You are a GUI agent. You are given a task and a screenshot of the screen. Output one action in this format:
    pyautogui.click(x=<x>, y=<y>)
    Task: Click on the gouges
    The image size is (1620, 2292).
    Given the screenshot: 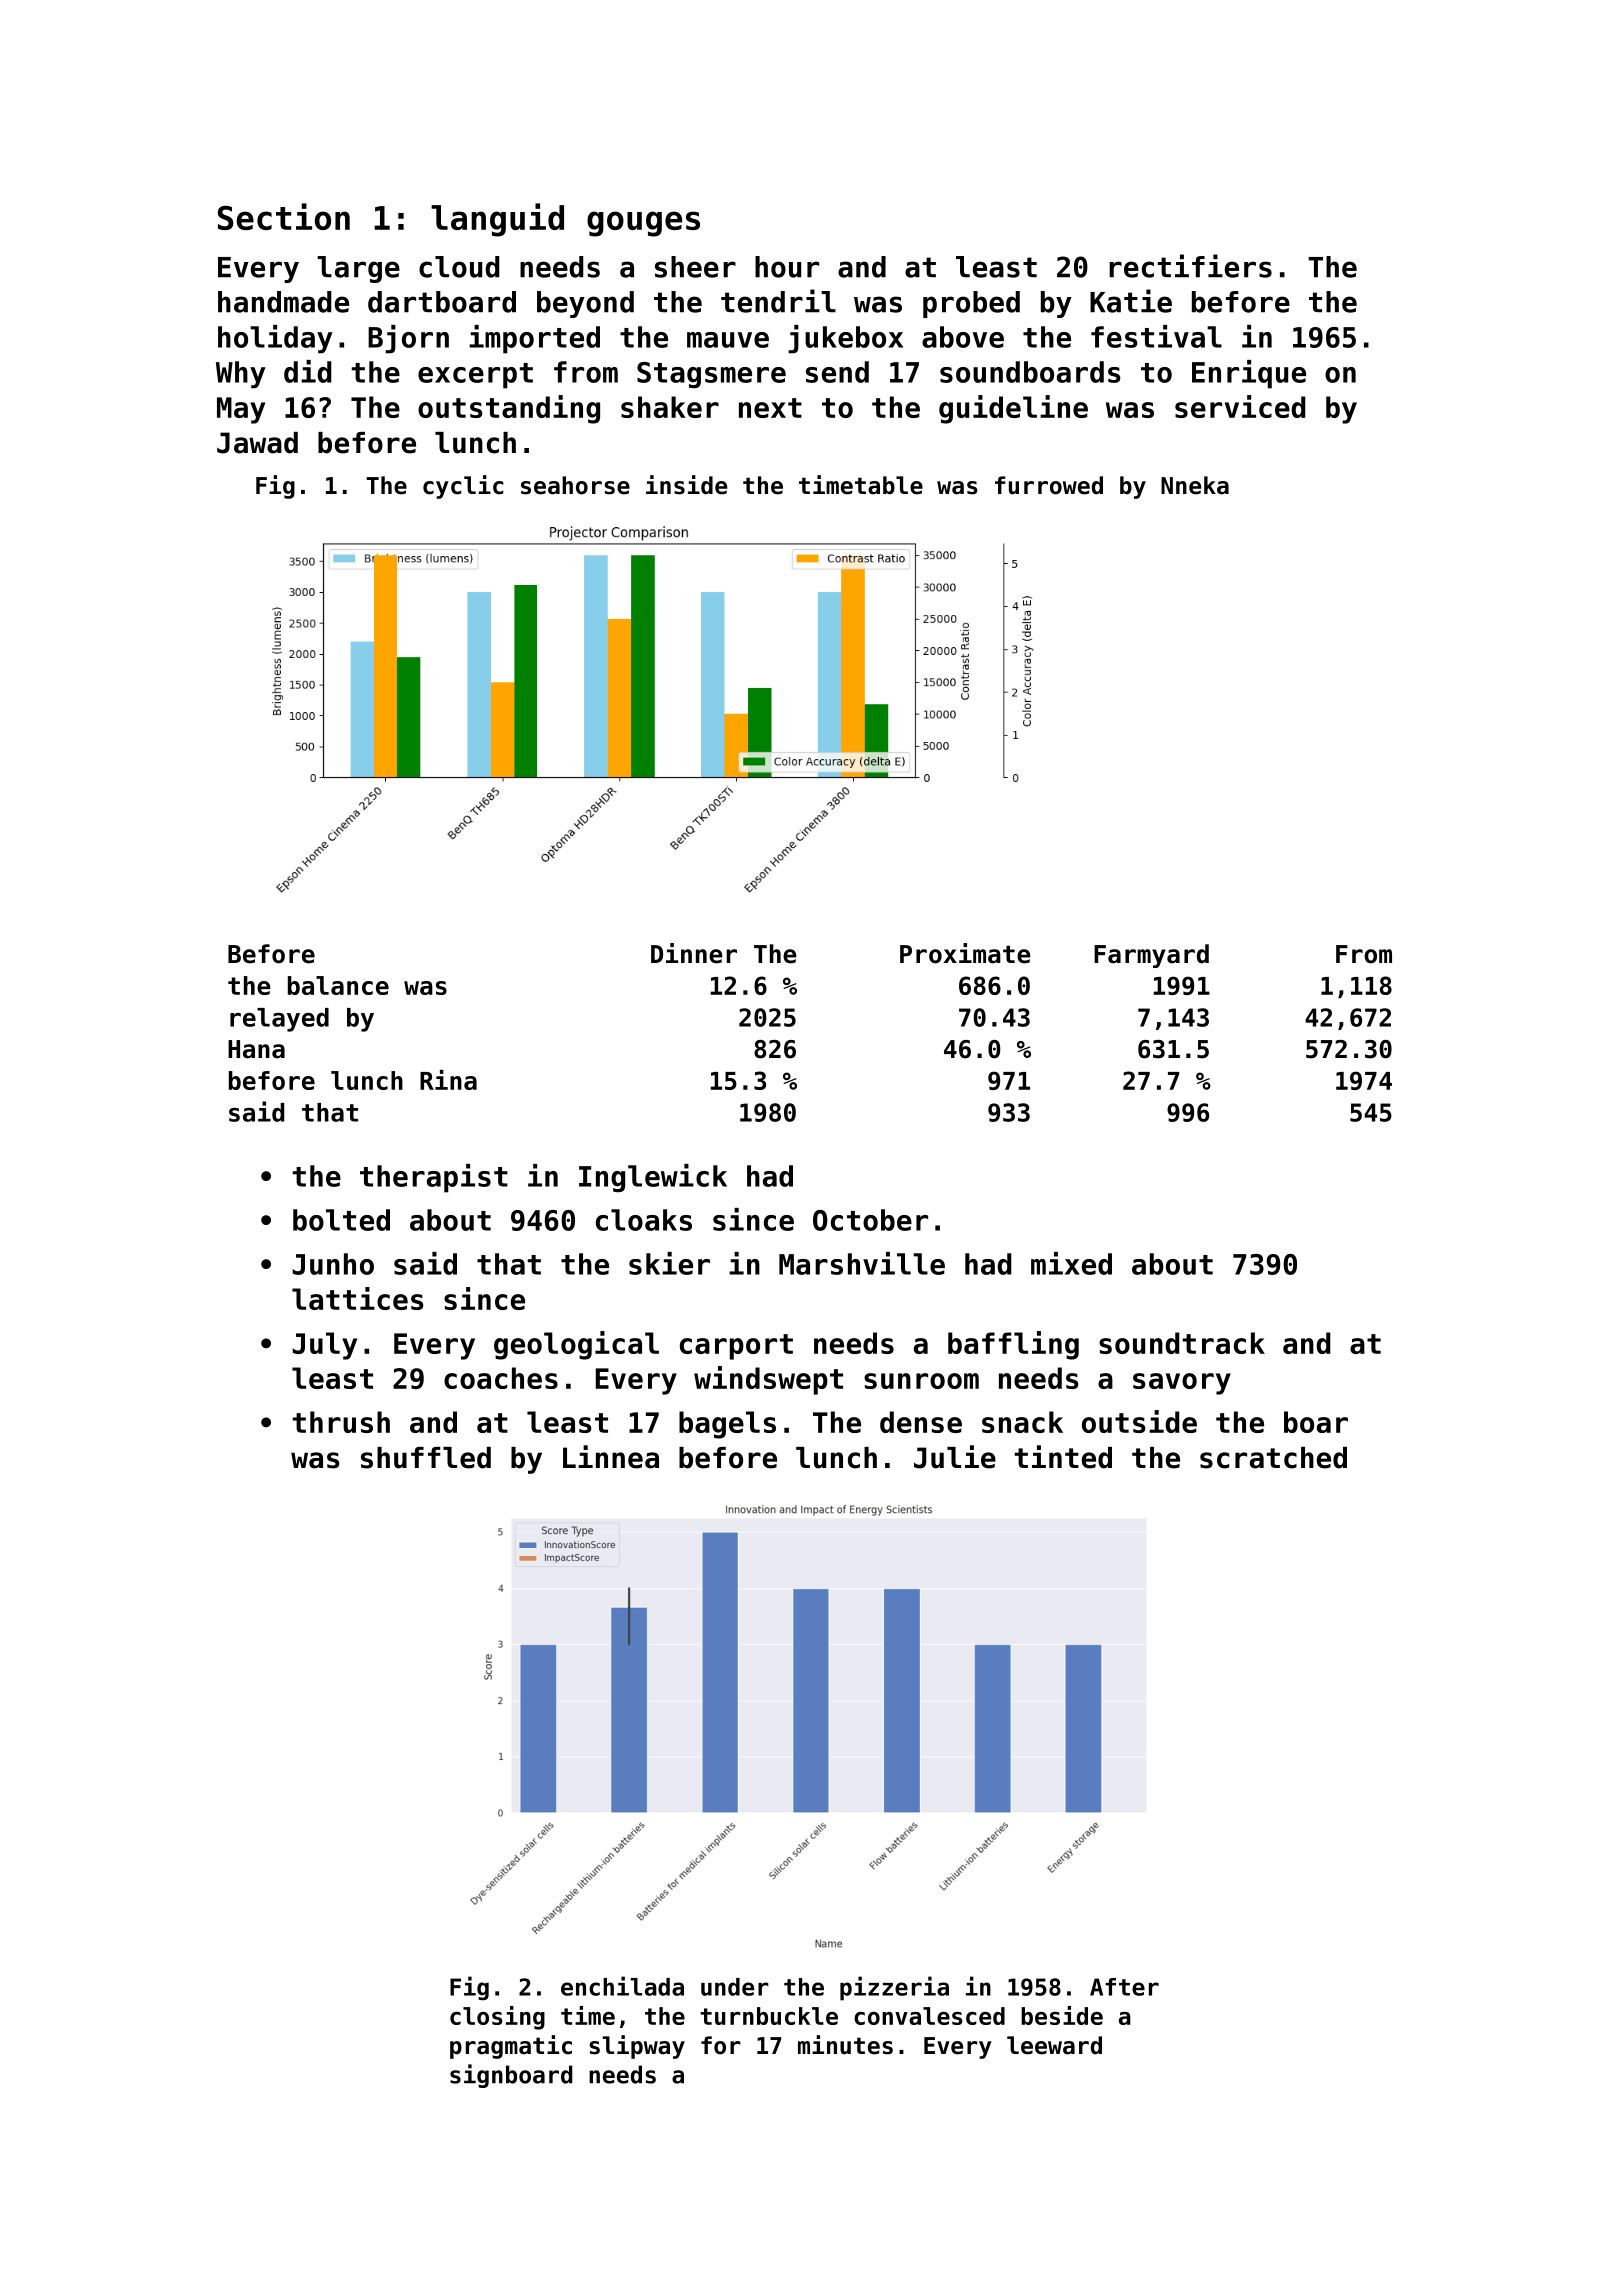 What is the action you would take?
    pyautogui.click(x=643, y=224)
